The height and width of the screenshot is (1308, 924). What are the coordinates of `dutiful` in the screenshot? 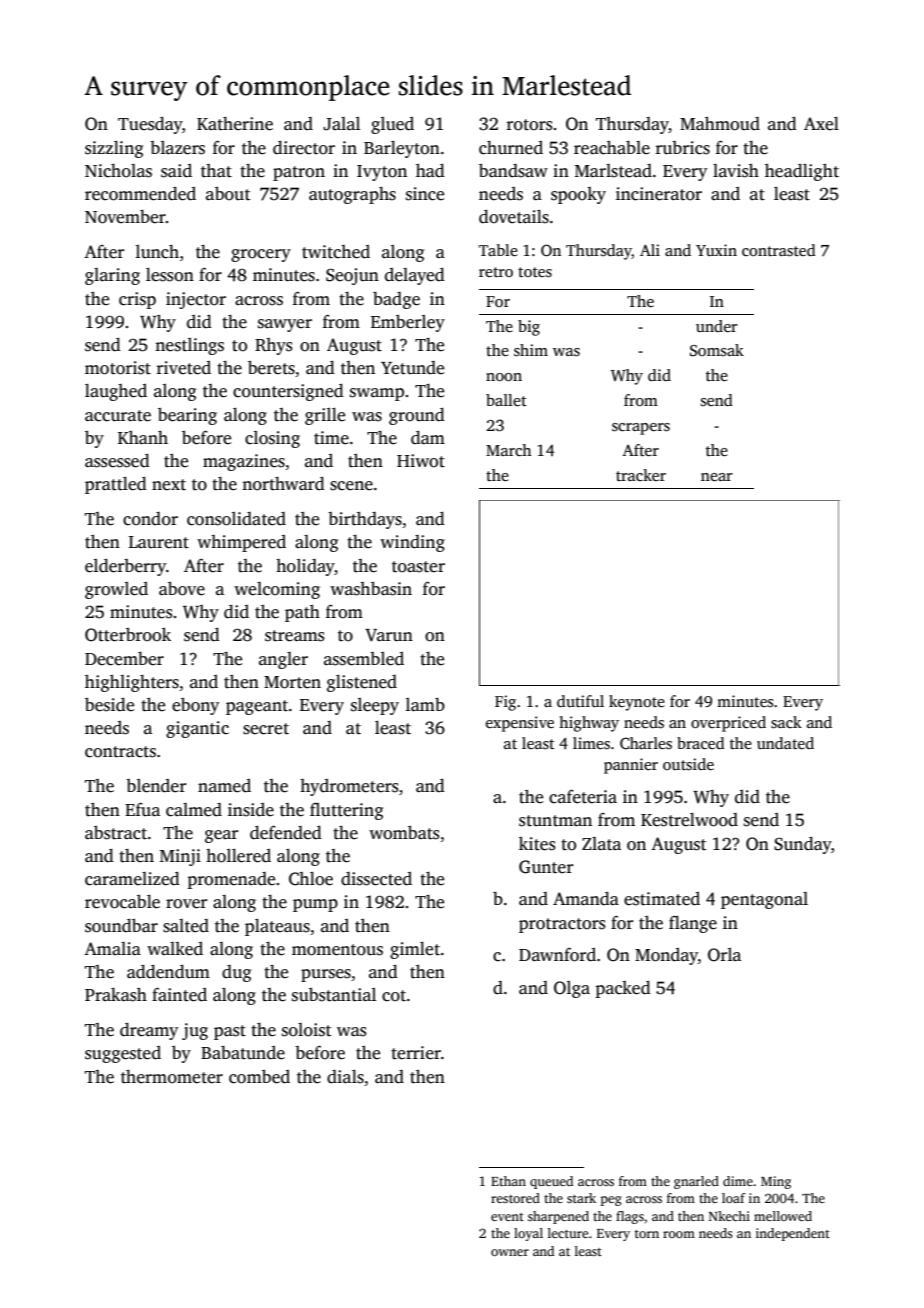 It's located at (580, 701).
